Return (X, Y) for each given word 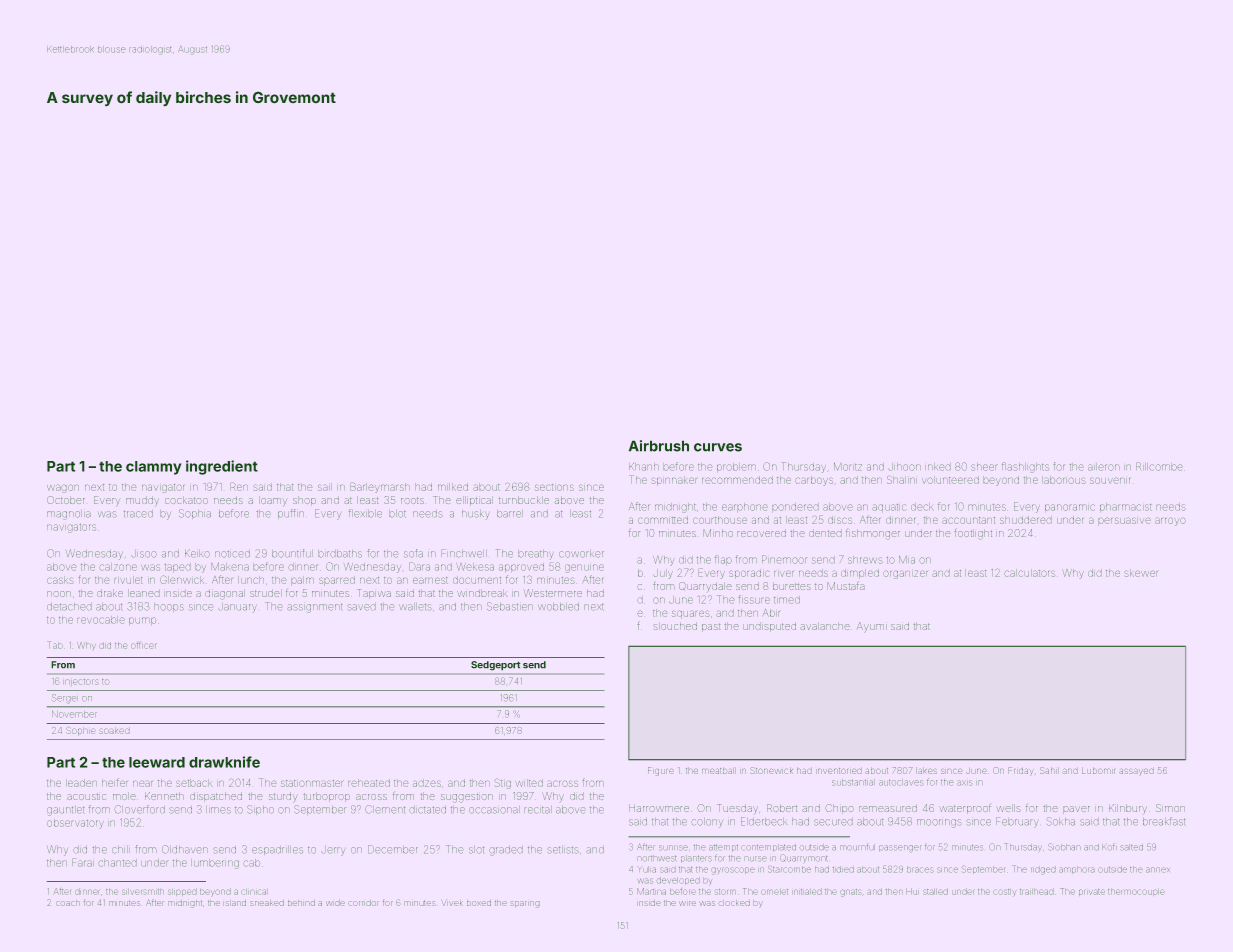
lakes (926, 770)
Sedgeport (496, 666)
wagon (63, 488)
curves (718, 447)
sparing (525, 904)
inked (938, 467)
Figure (661, 771)
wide (335, 903)
